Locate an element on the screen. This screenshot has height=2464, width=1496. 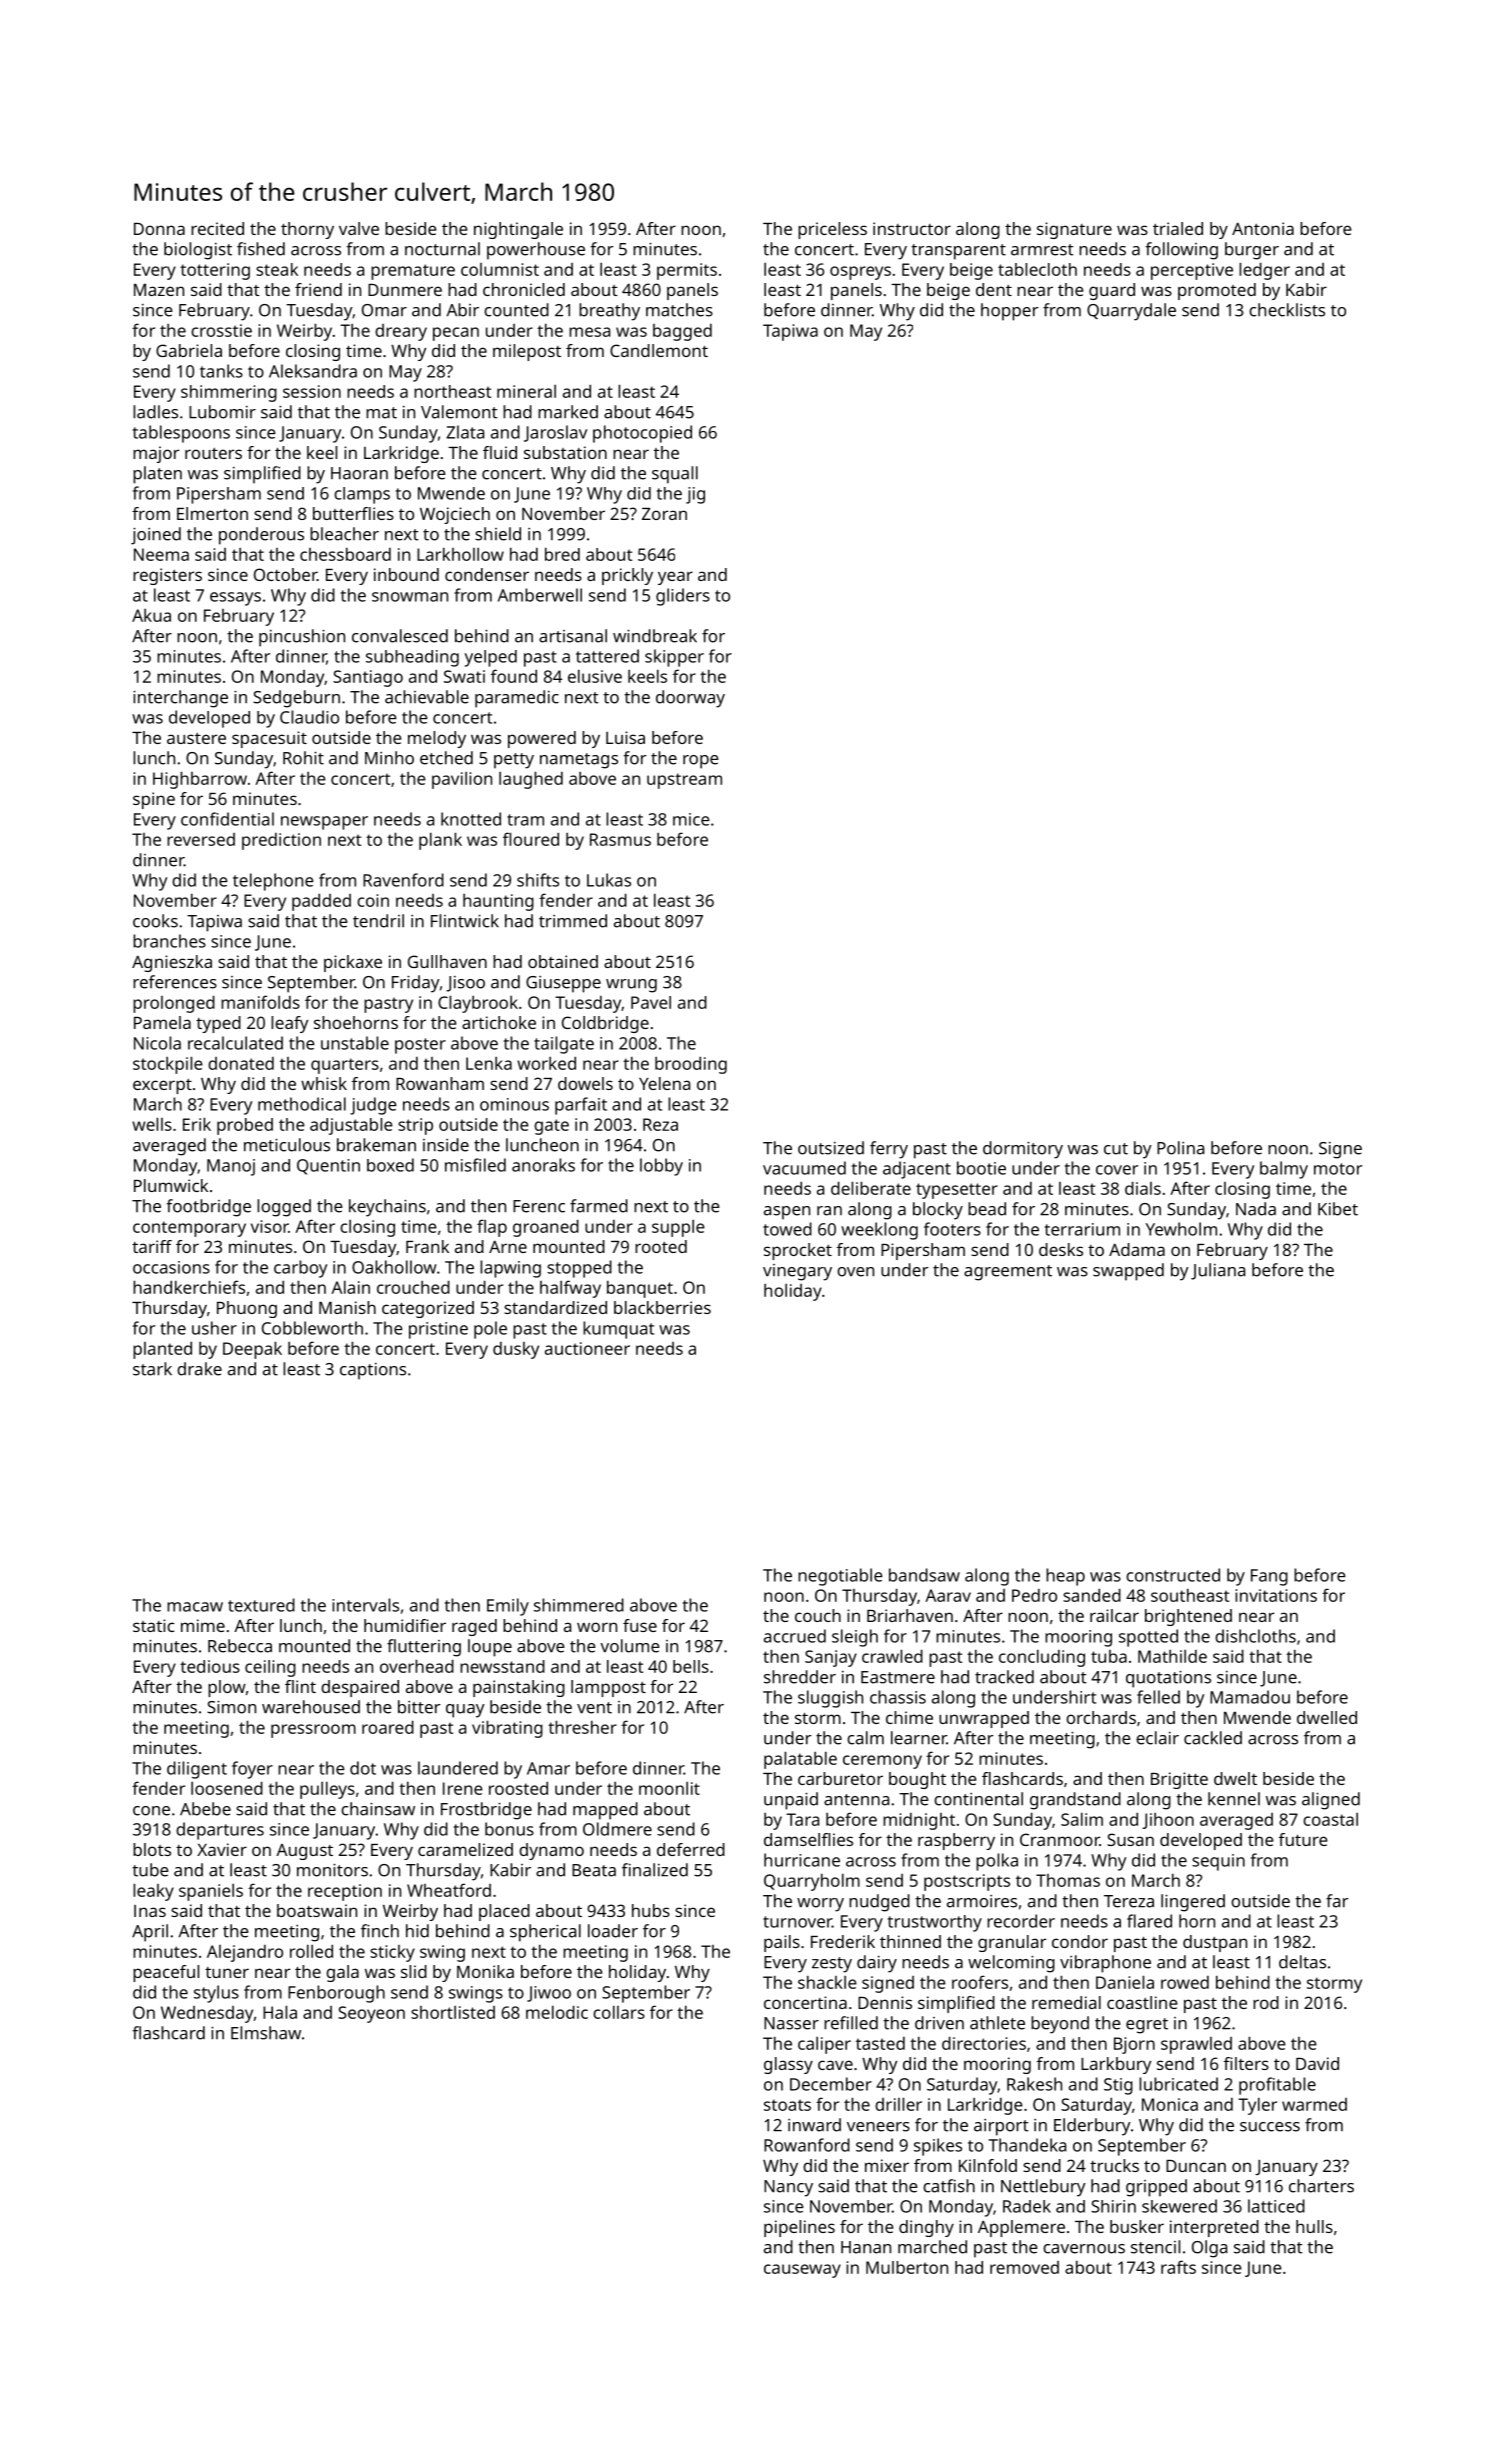
static is located at coordinates (153, 1625).
